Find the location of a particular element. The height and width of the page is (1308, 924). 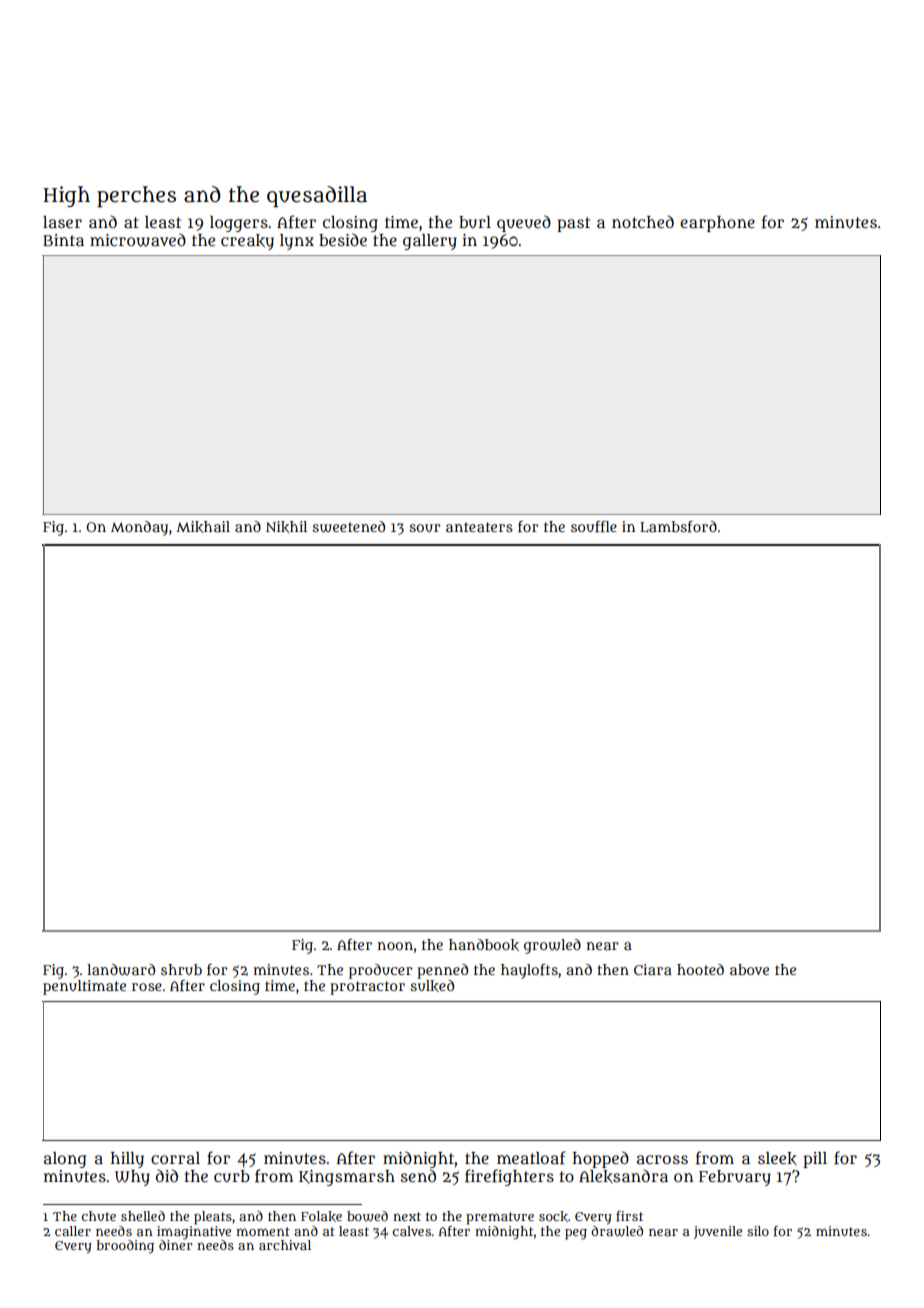

creaky is located at coordinates (247, 242).
